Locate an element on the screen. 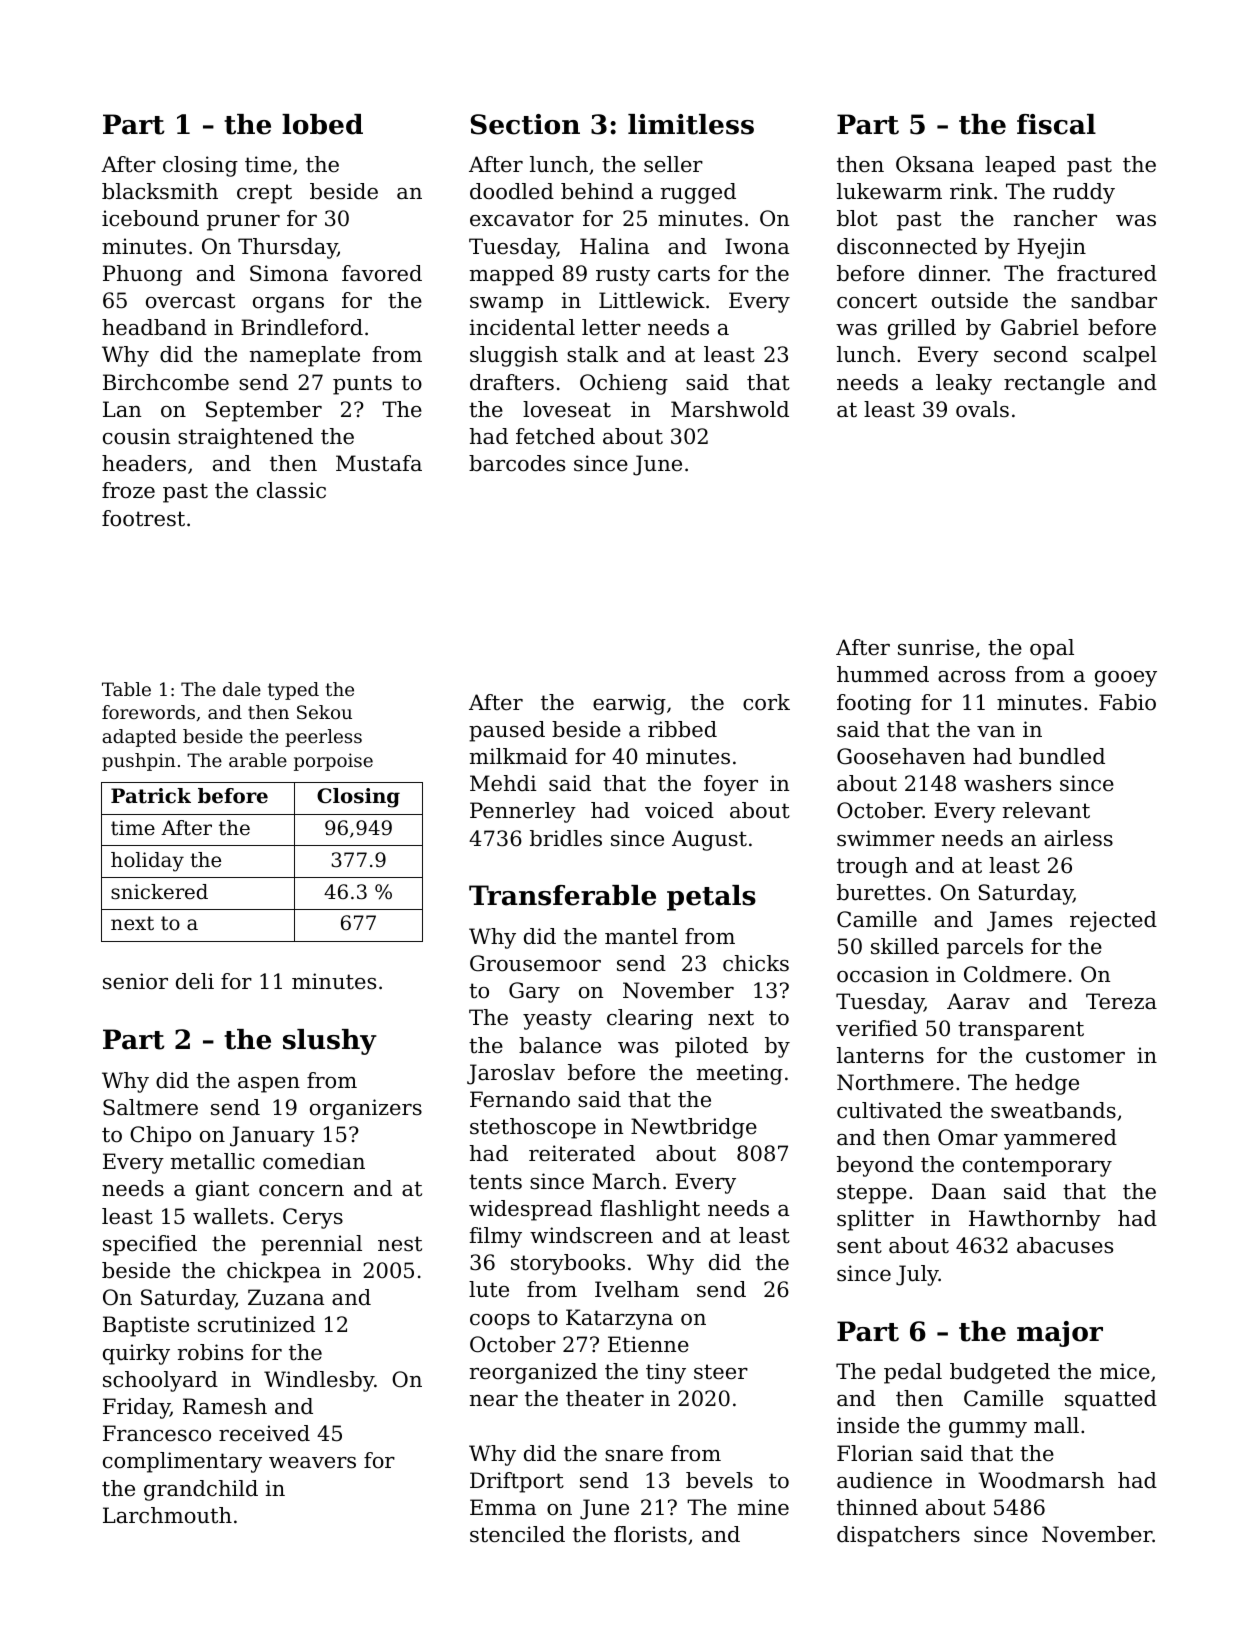 This screenshot has width=1259, height=1629. paused is located at coordinates (507, 731).
